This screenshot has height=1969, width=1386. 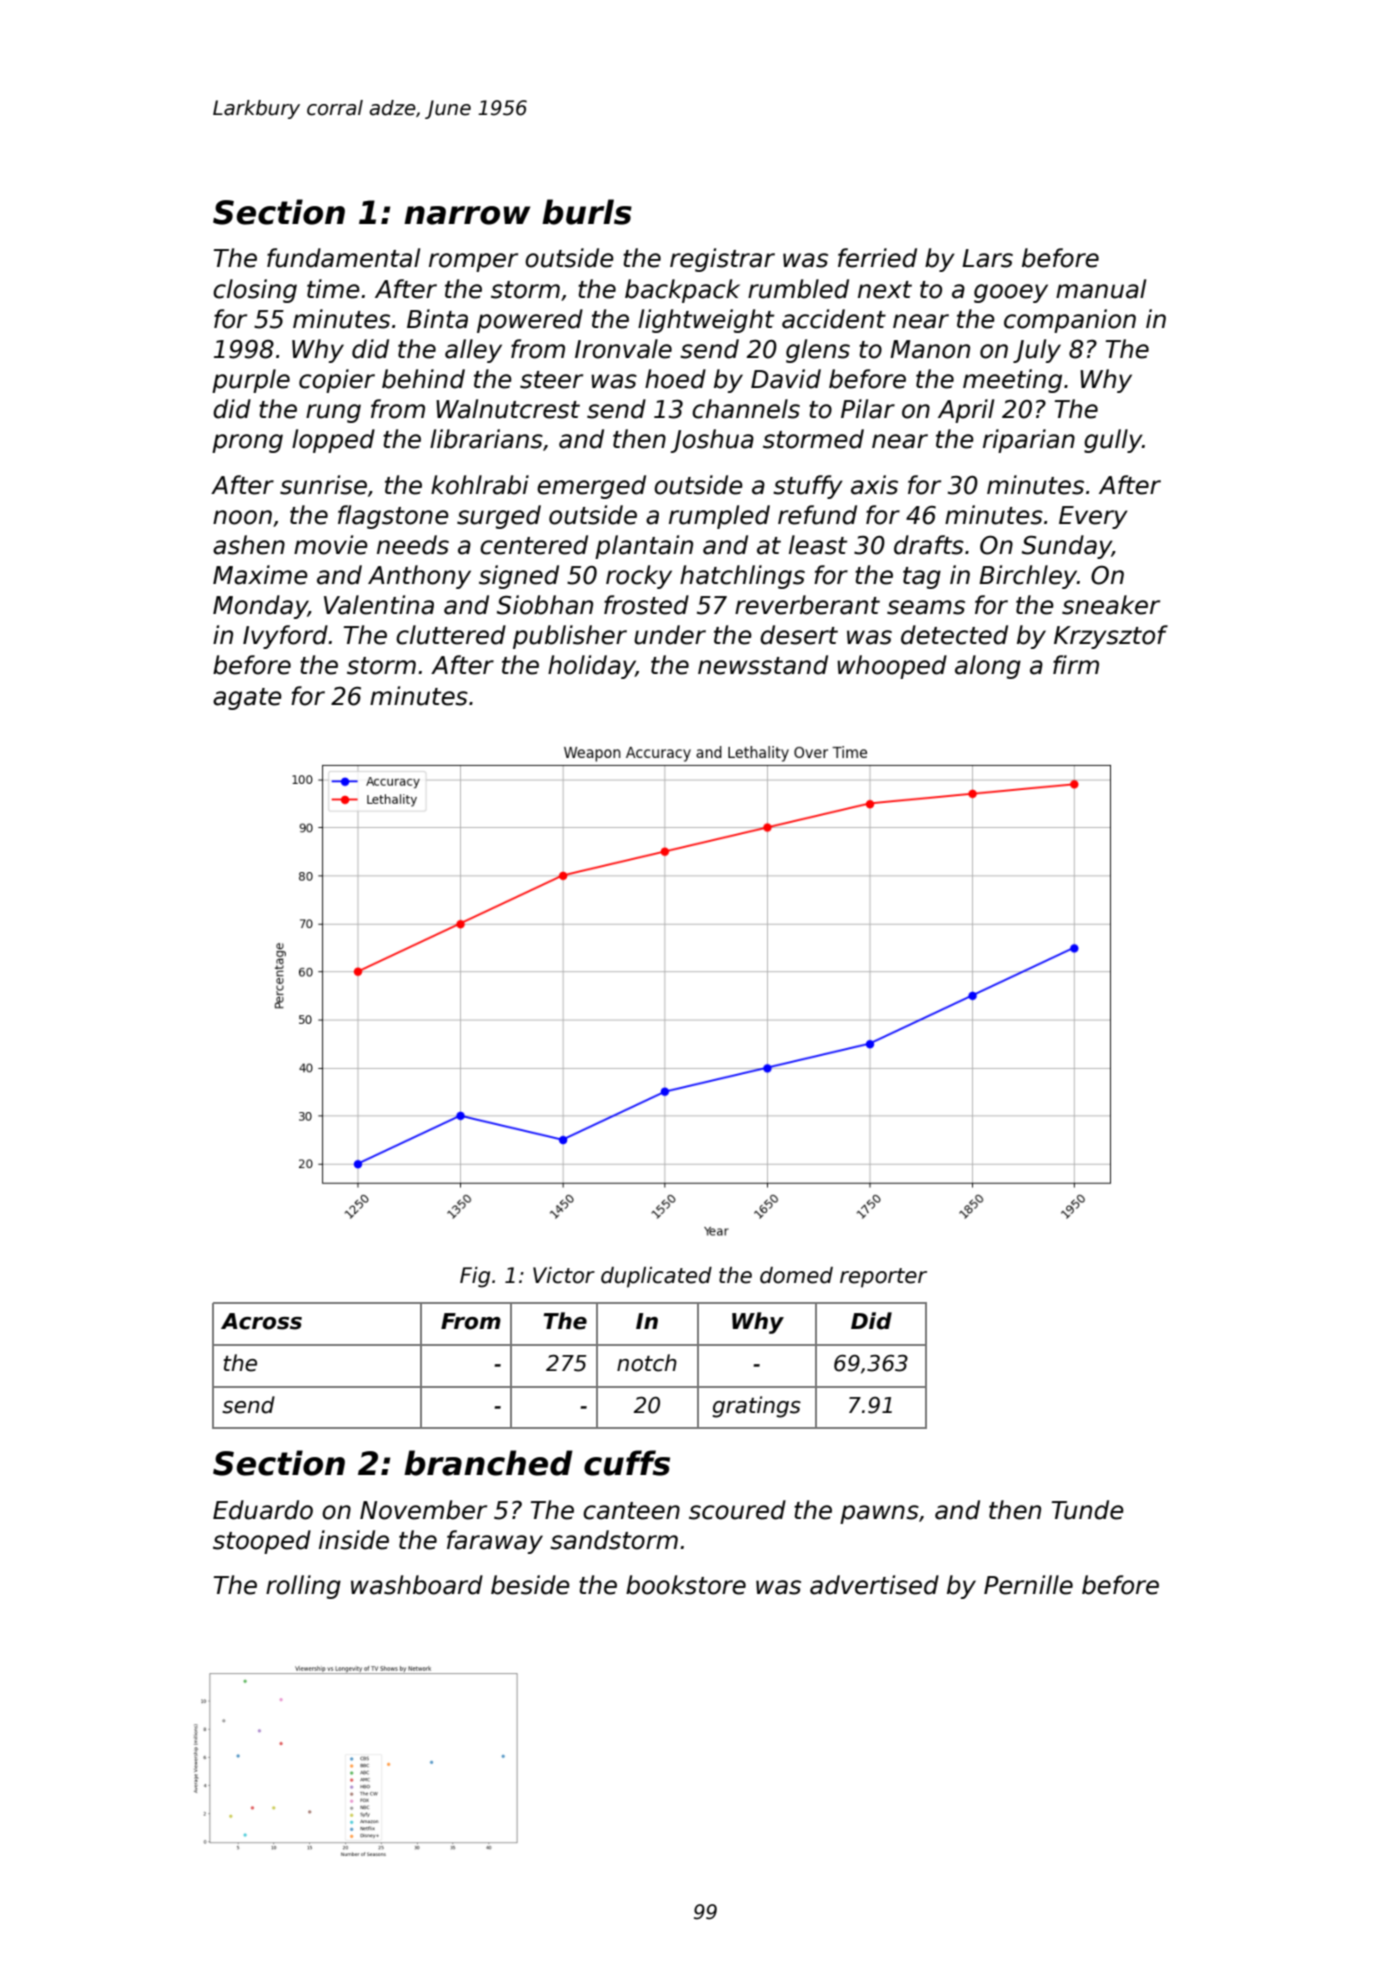 What do you see at coordinates (303, 1587) in the screenshot?
I see `rolling` at bounding box center [303, 1587].
